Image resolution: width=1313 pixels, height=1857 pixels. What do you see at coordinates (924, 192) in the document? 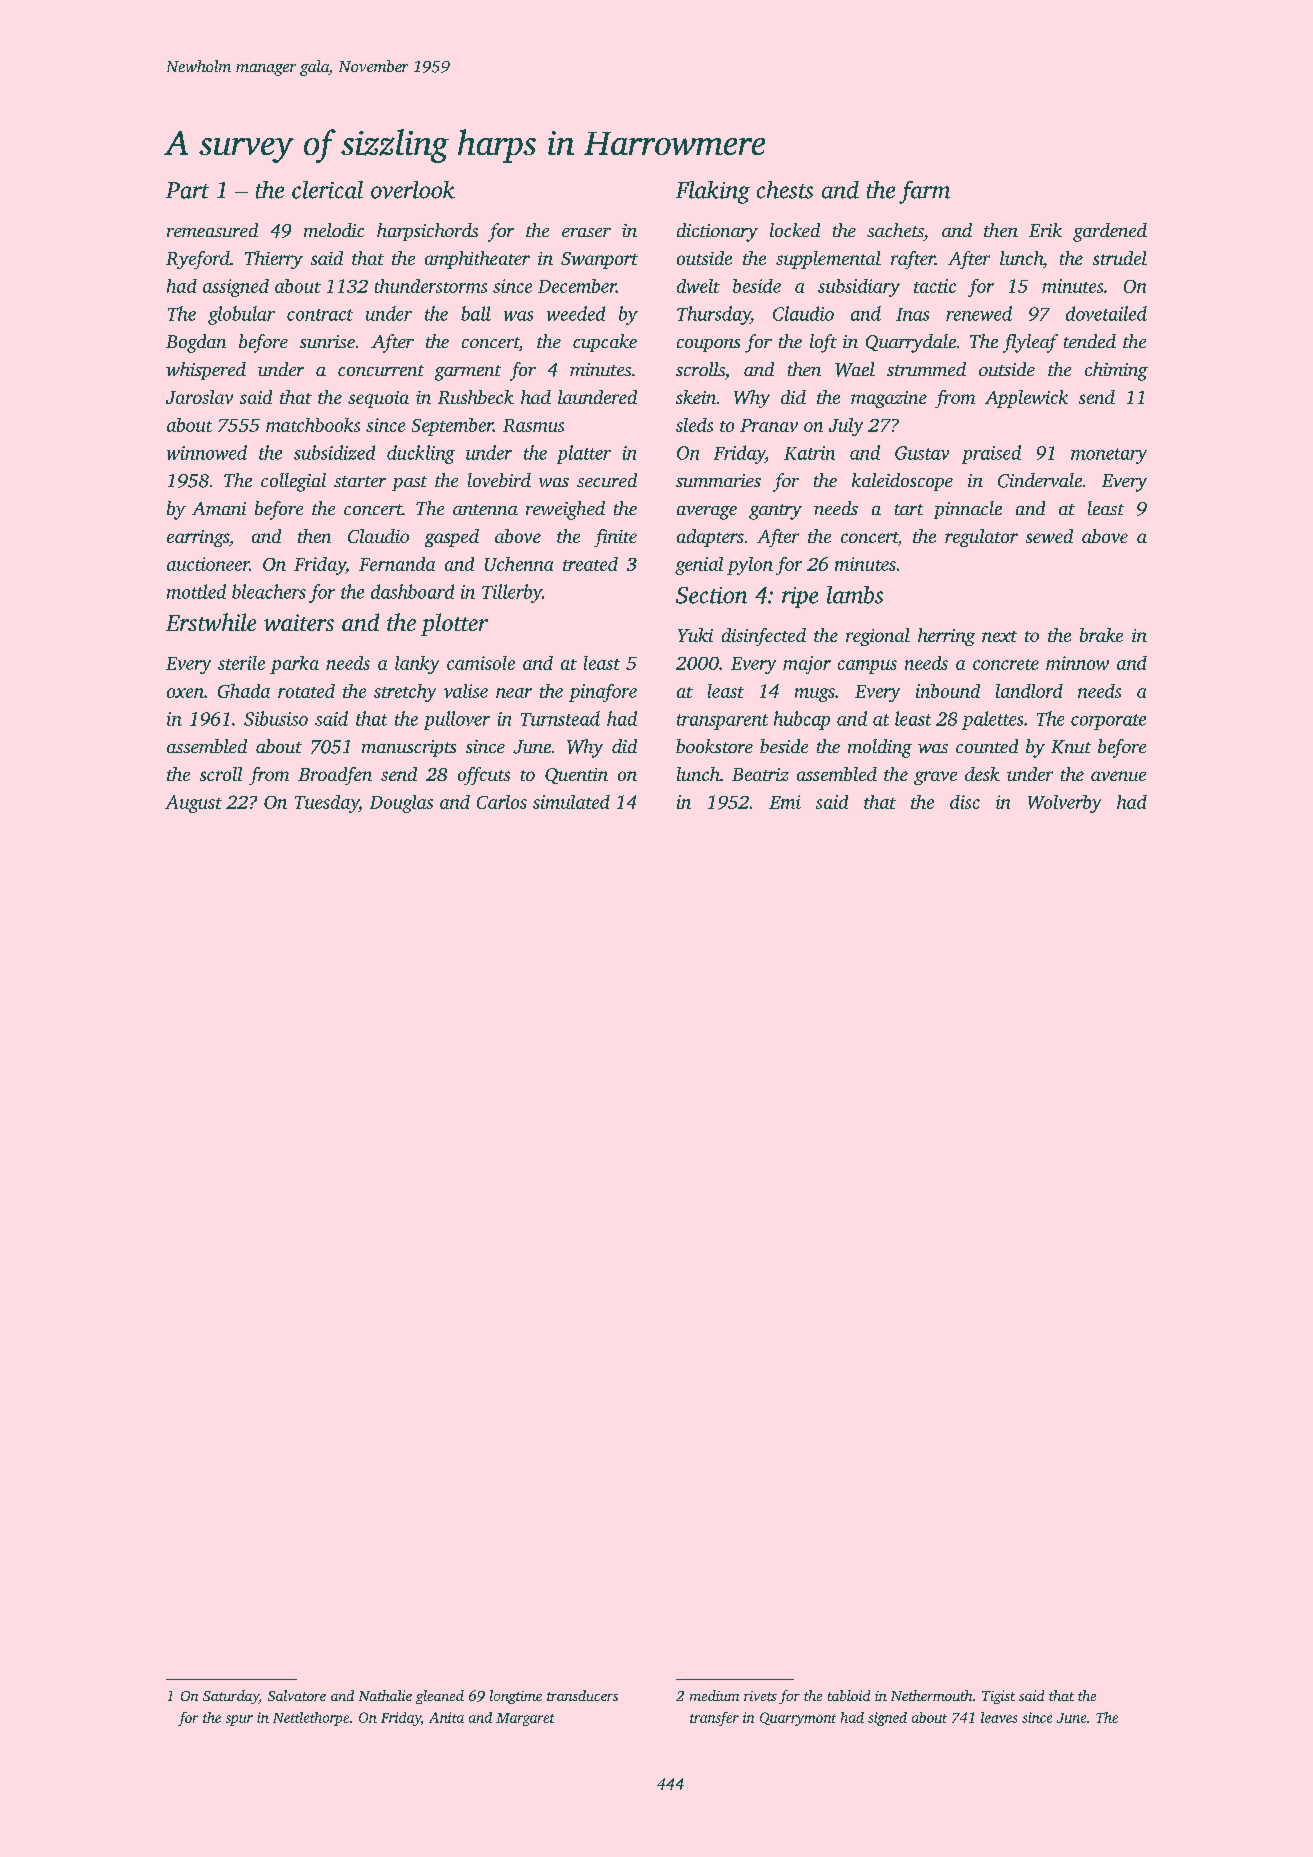
I see `farm` at bounding box center [924, 192].
